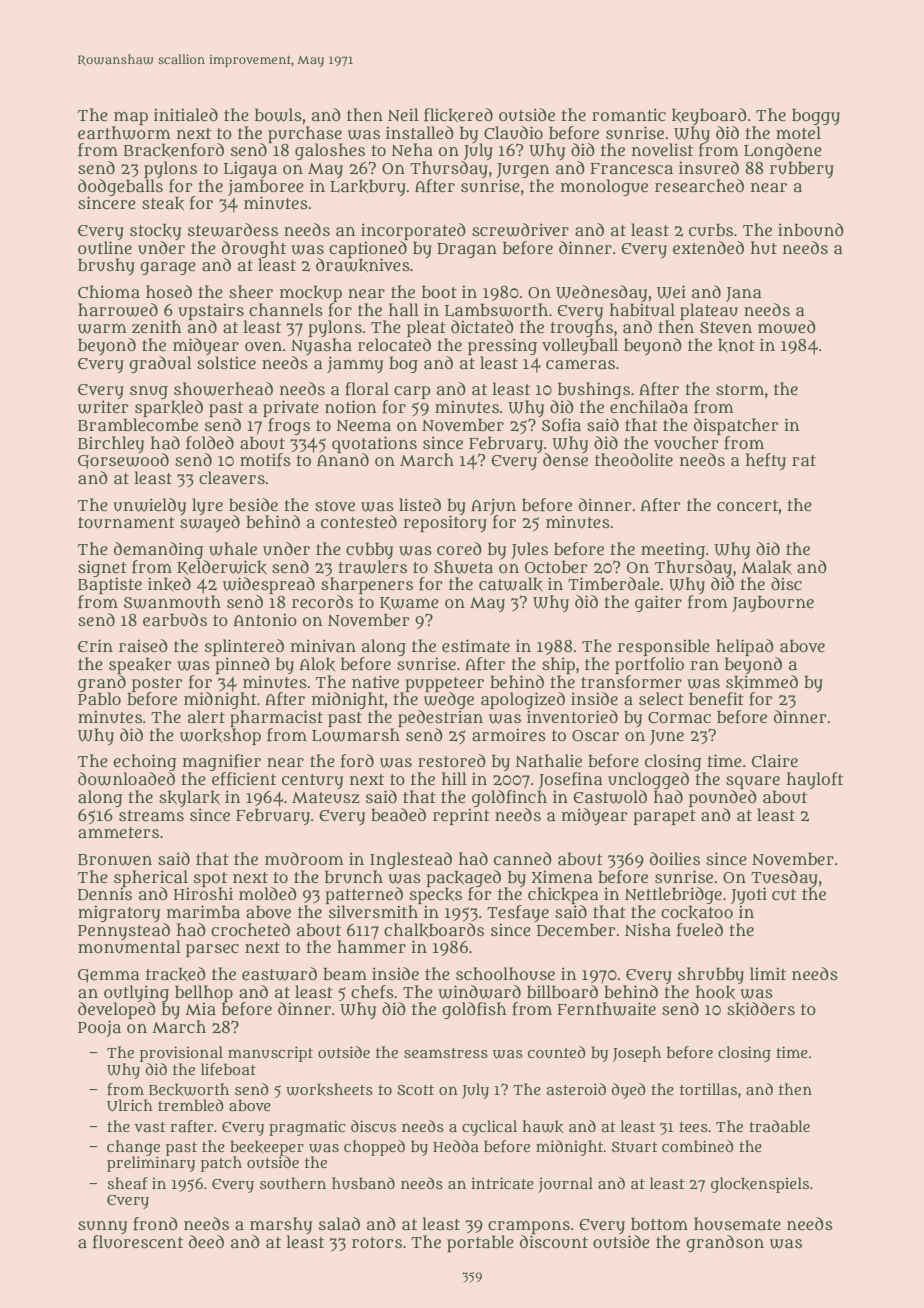  Describe the element at coordinates (403, 114) in the screenshot. I see `Neil` at that location.
